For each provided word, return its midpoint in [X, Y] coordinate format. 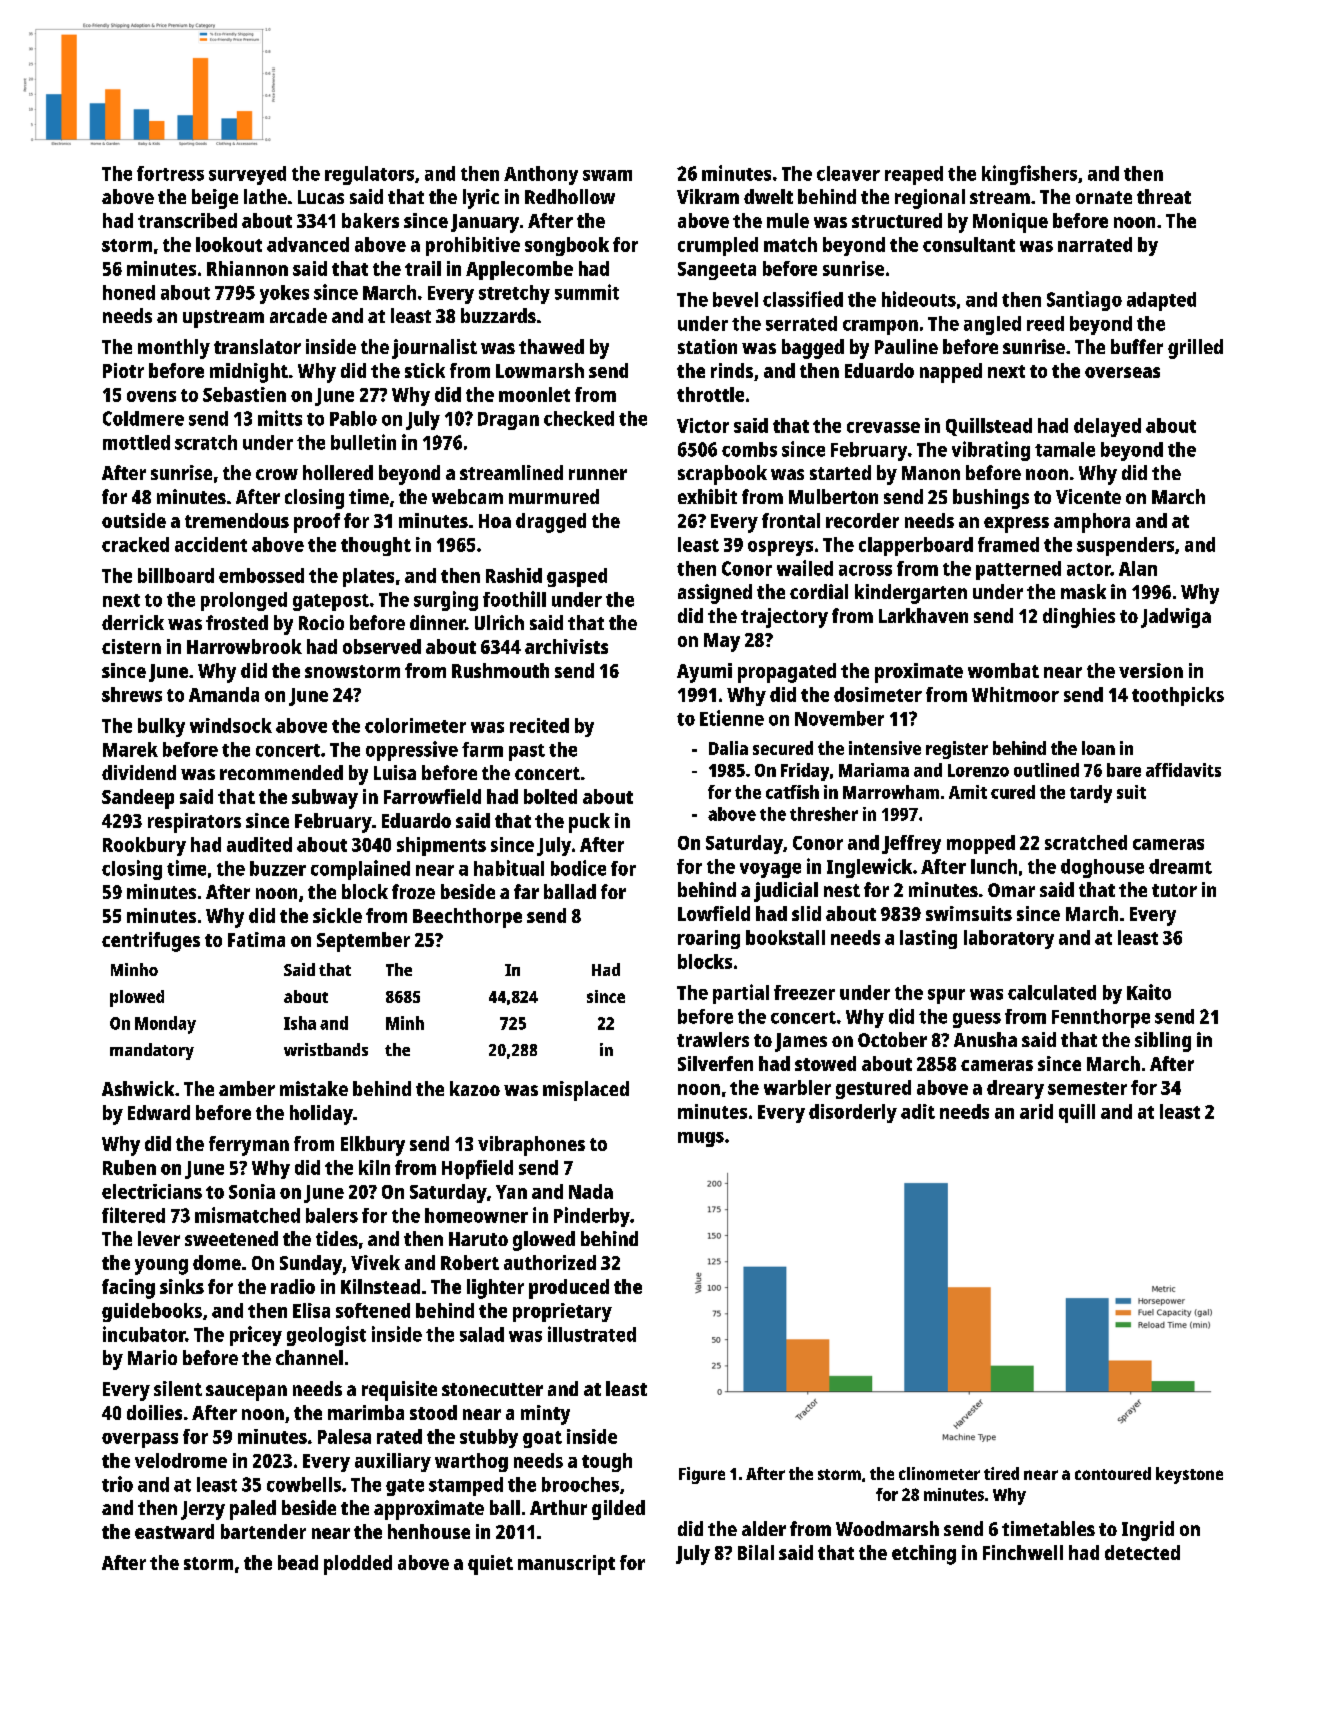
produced [569, 1289]
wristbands [326, 1049]
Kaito [1149, 992]
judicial [786, 892]
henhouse [429, 1531]
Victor [703, 425]
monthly [174, 349]
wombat [1003, 670]
